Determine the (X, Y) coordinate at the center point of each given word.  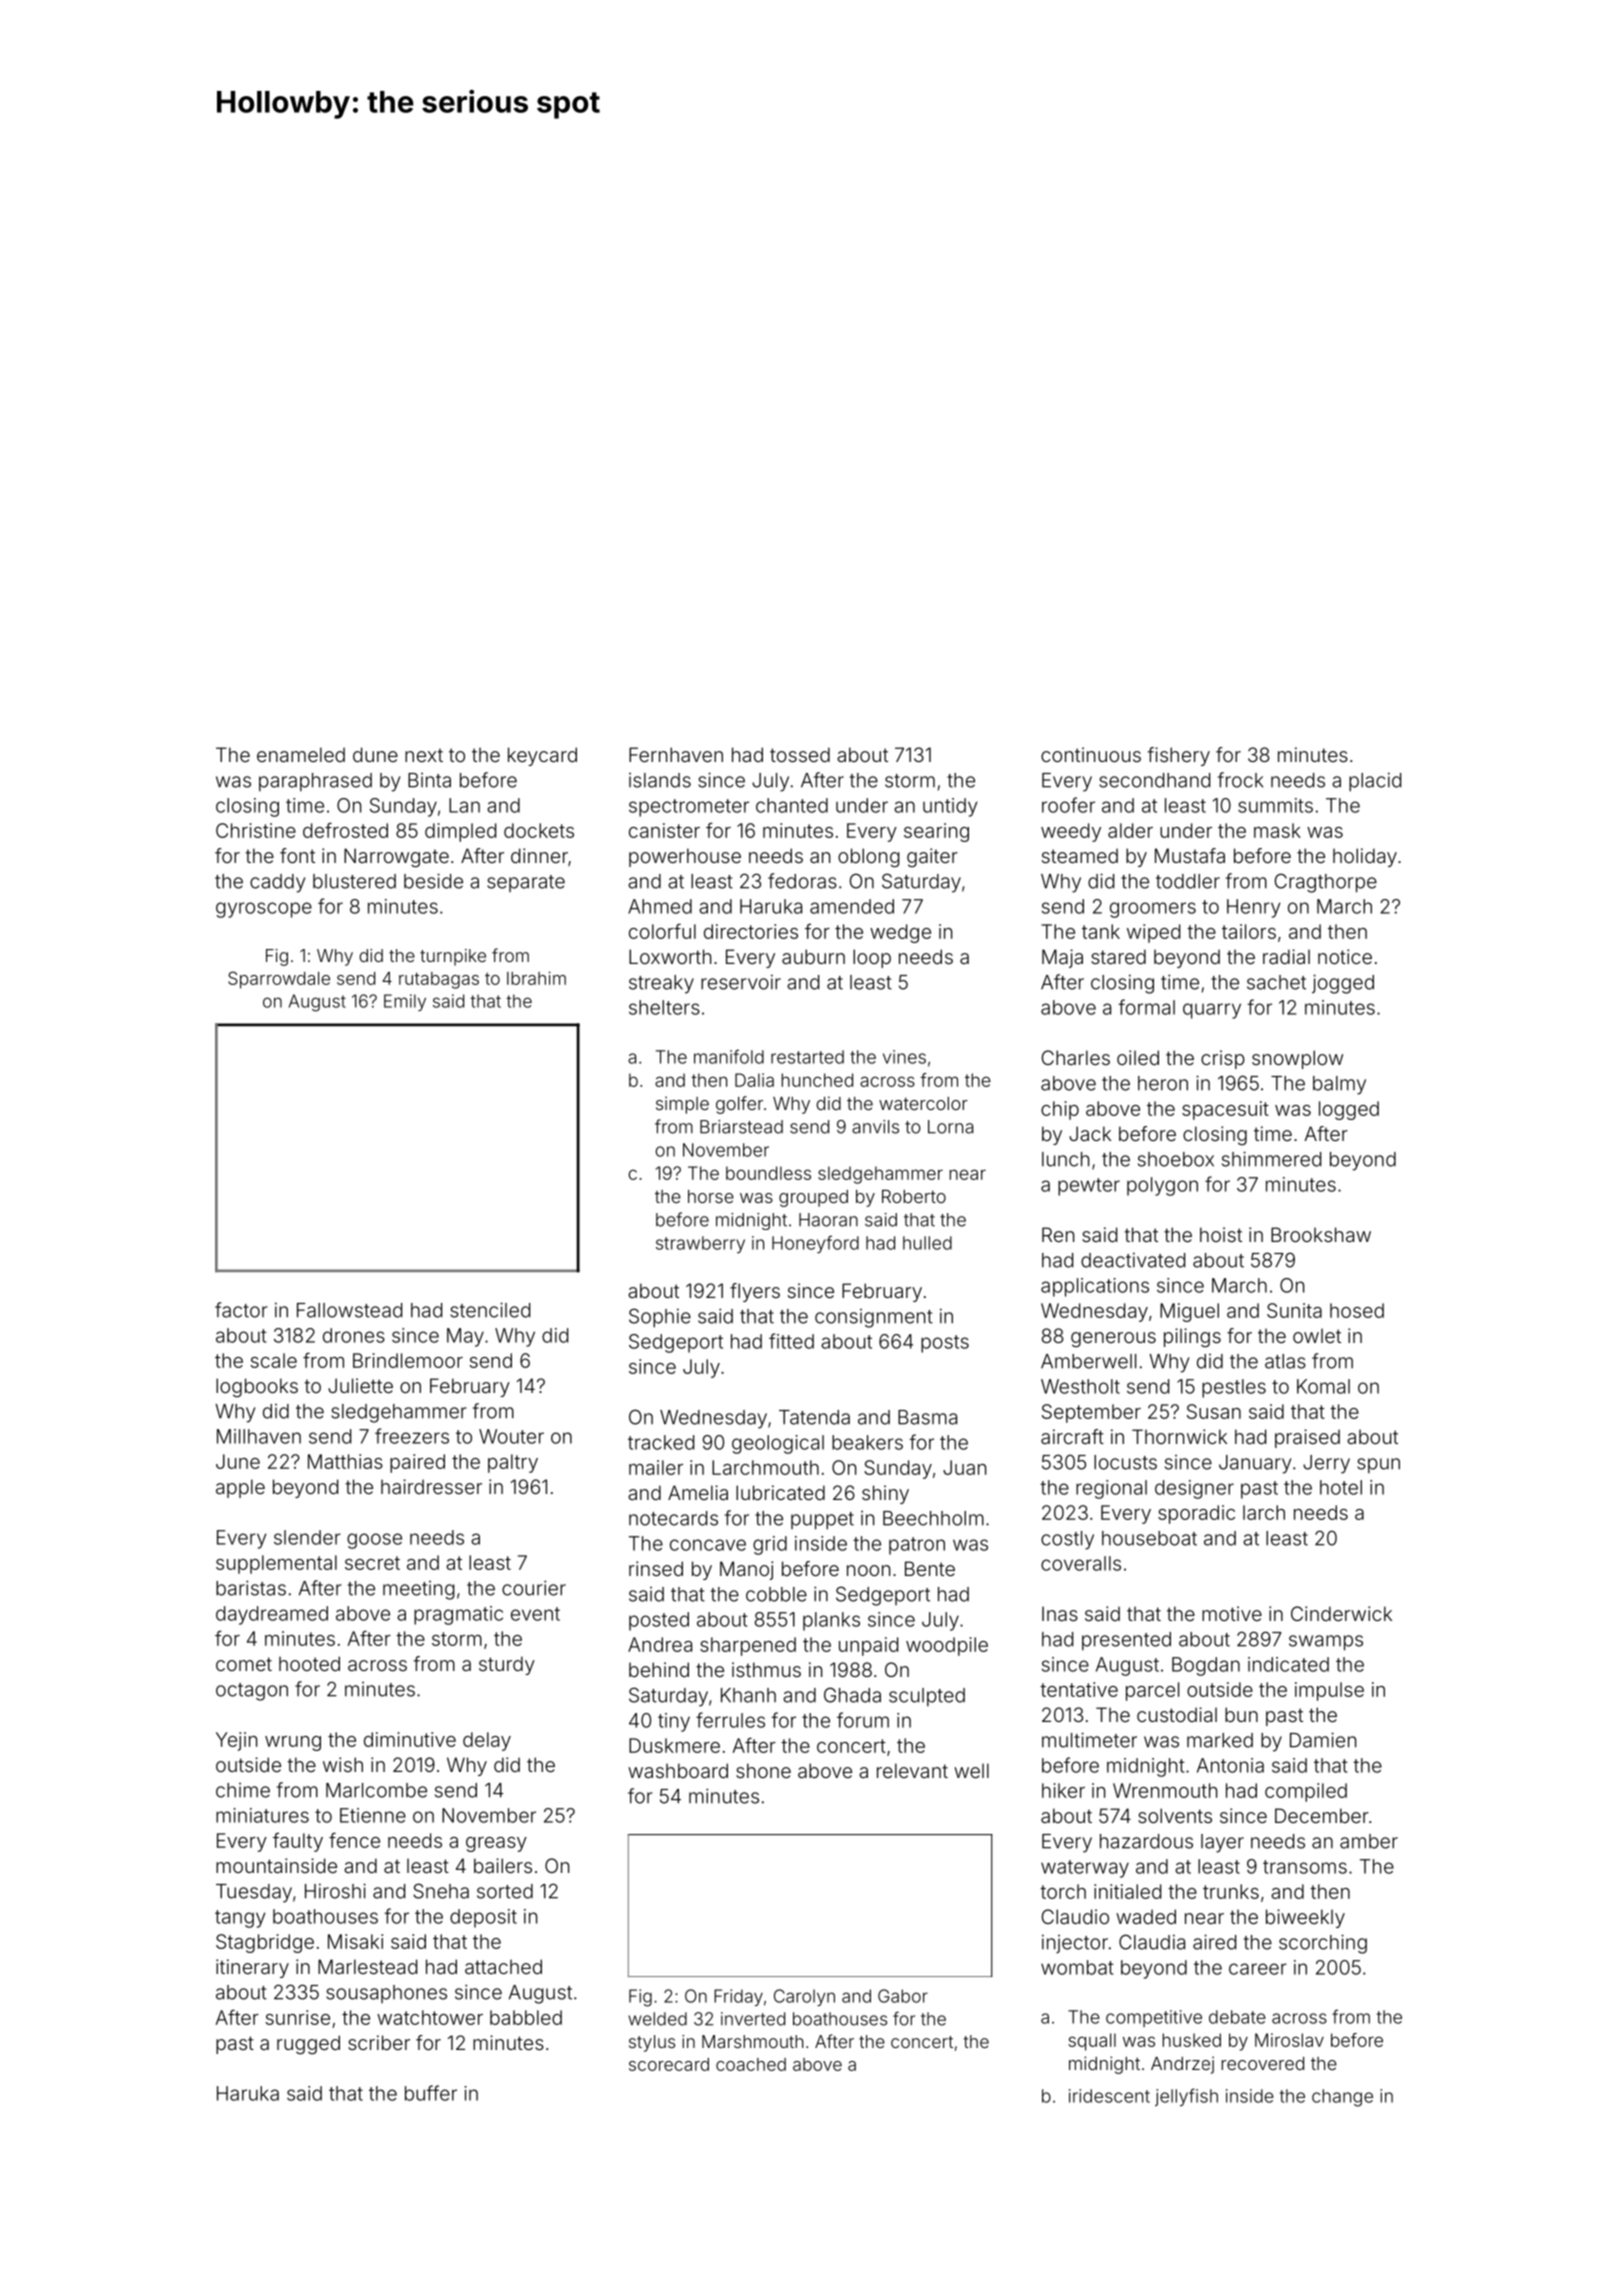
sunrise (298, 2017)
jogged (1343, 984)
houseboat (1149, 1538)
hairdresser (431, 1486)
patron (917, 1546)
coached (751, 2064)
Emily (405, 1002)
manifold (729, 1056)
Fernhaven (676, 754)
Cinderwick (1341, 1613)
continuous (1091, 754)
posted (659, 1621)
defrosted (345, 830)
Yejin (236, 1741)
